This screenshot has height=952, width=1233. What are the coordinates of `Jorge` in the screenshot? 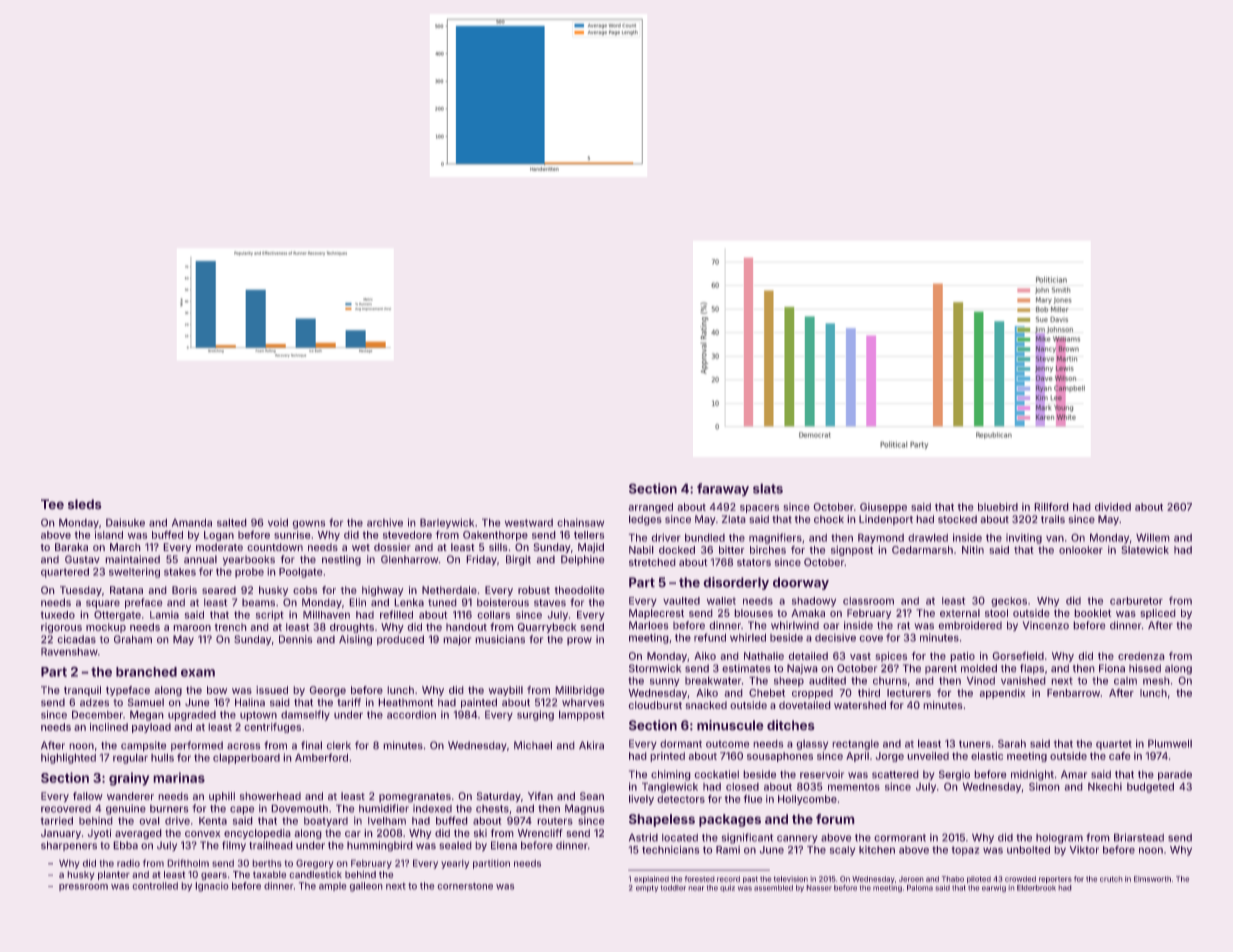 It's located at (890, 757).
